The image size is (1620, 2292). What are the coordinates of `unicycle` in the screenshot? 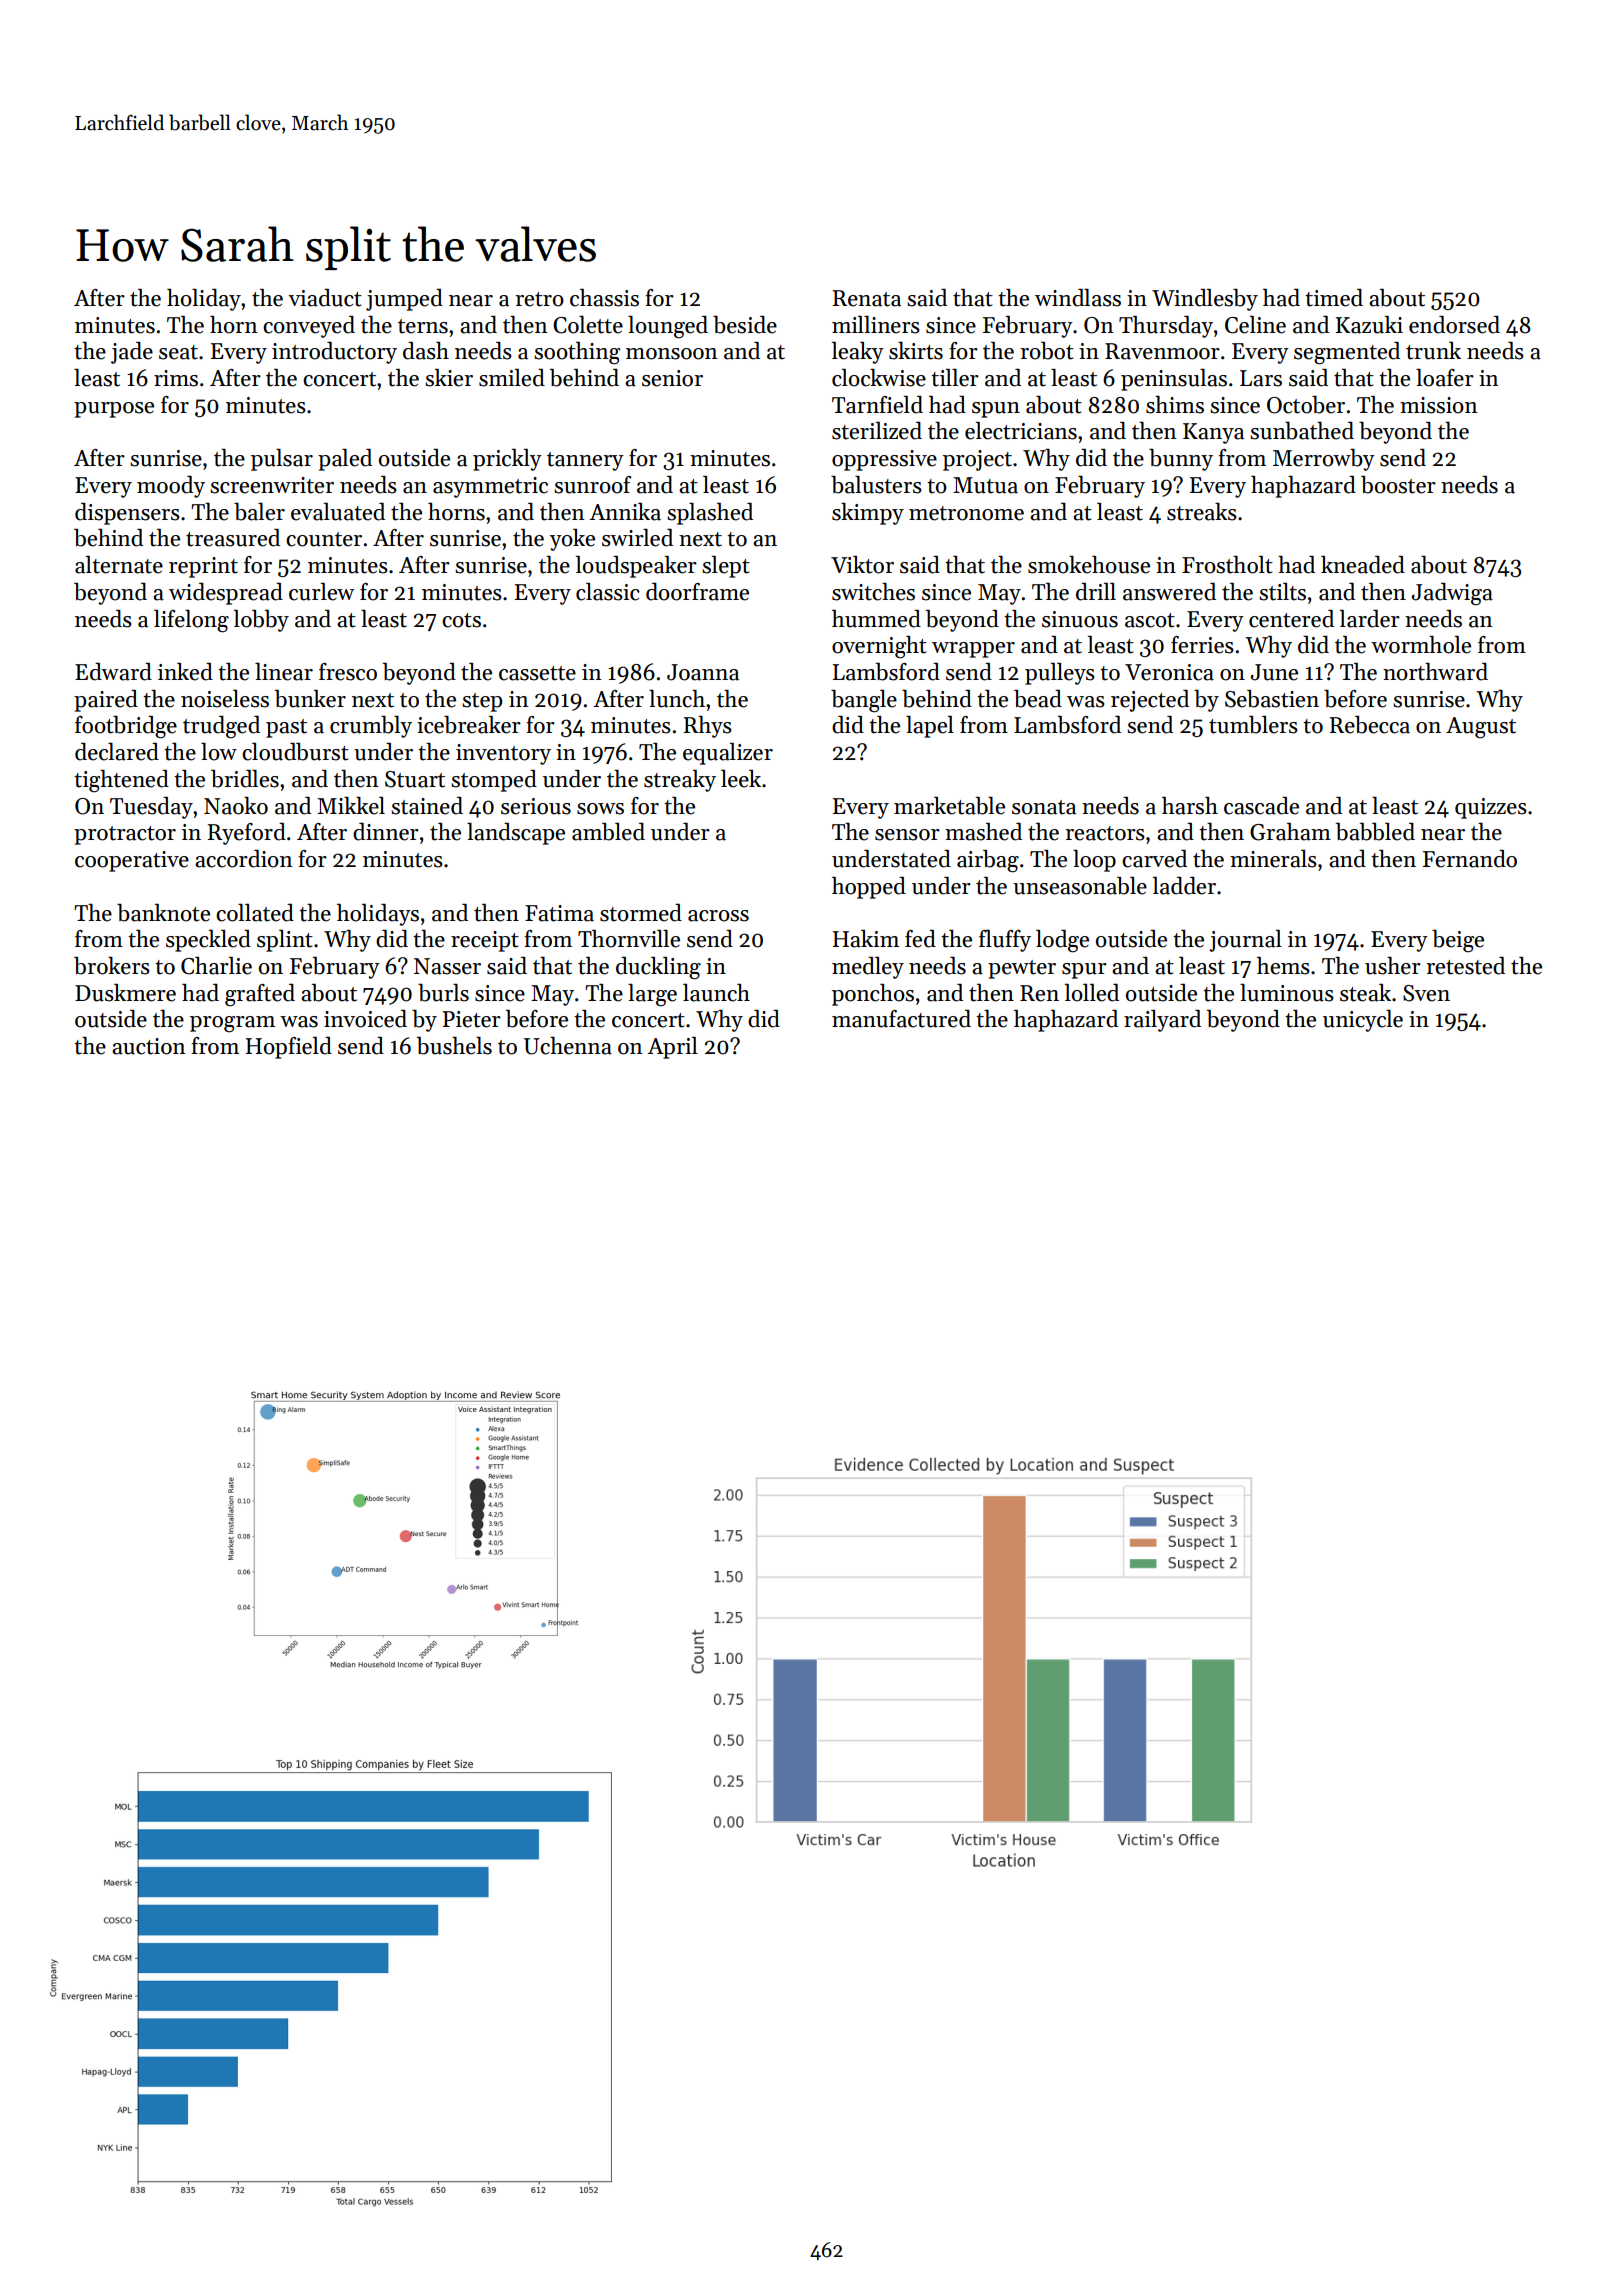 It's located at (1363, 1021).
